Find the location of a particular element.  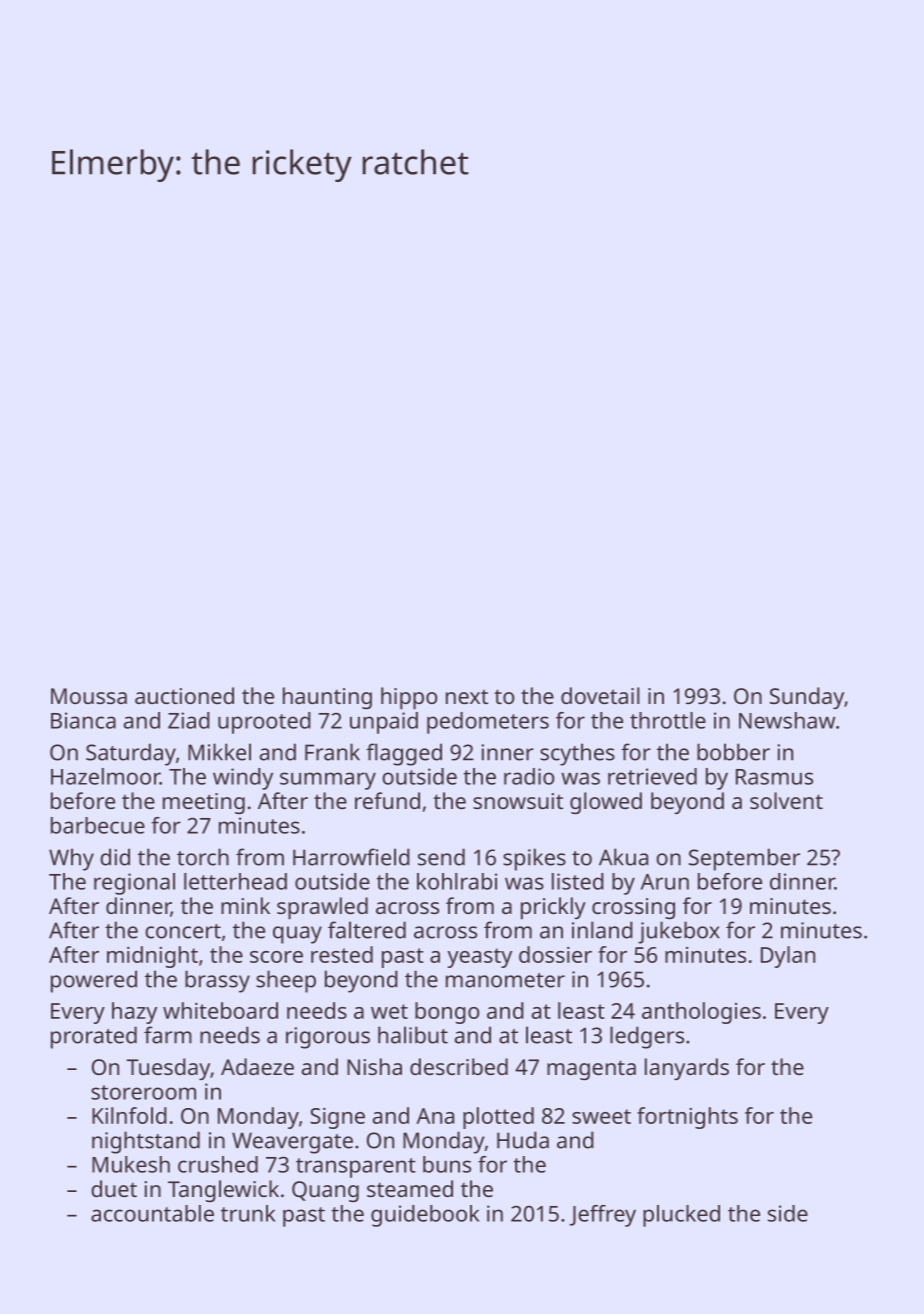

dovetail is located at coordinates (600, 695).
